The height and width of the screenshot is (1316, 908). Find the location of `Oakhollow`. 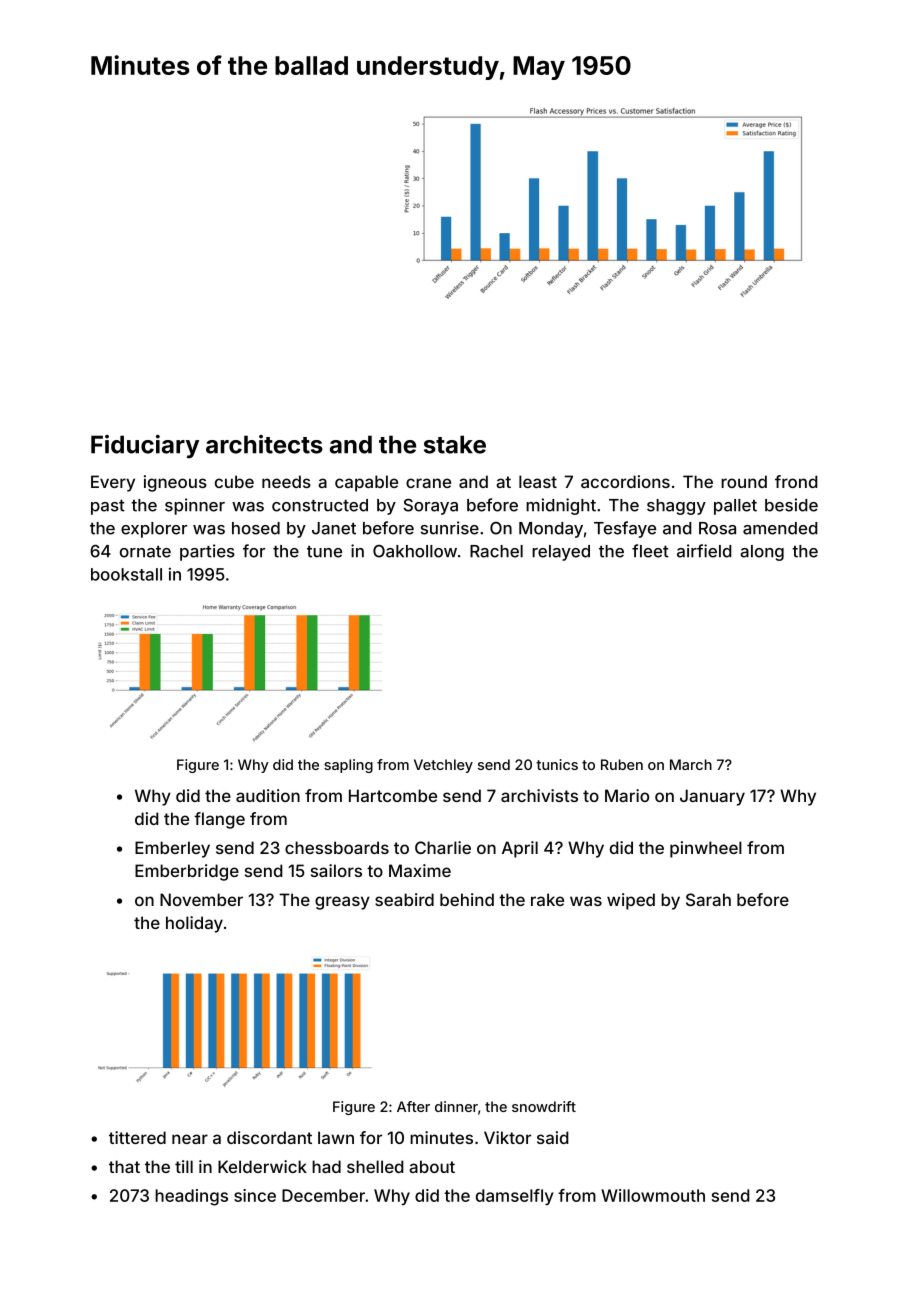

Oakhollow is located at coordinates (415, 551).
